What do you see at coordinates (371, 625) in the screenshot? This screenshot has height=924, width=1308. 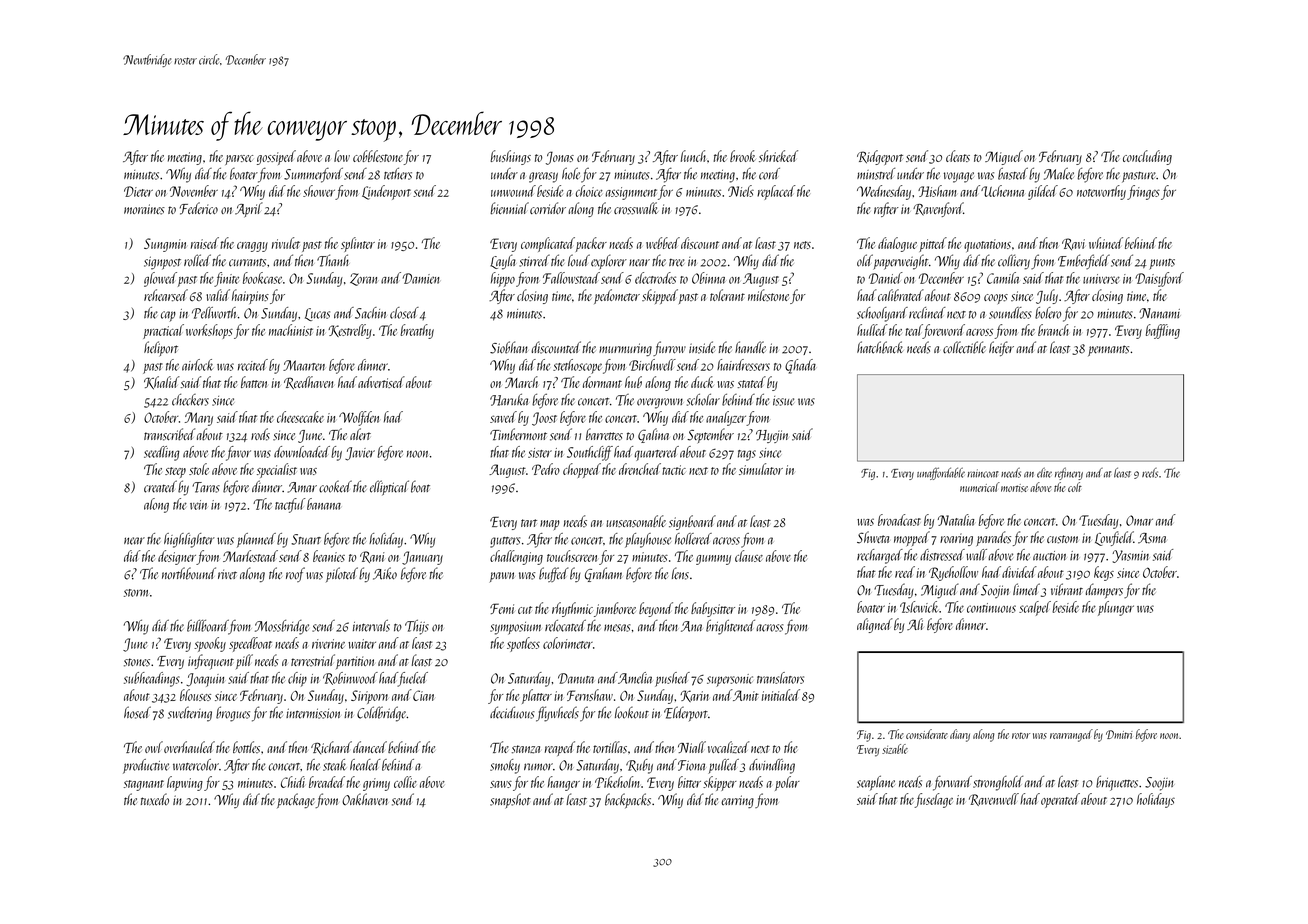 I see `intervals` at bounding box center [371, 625].
